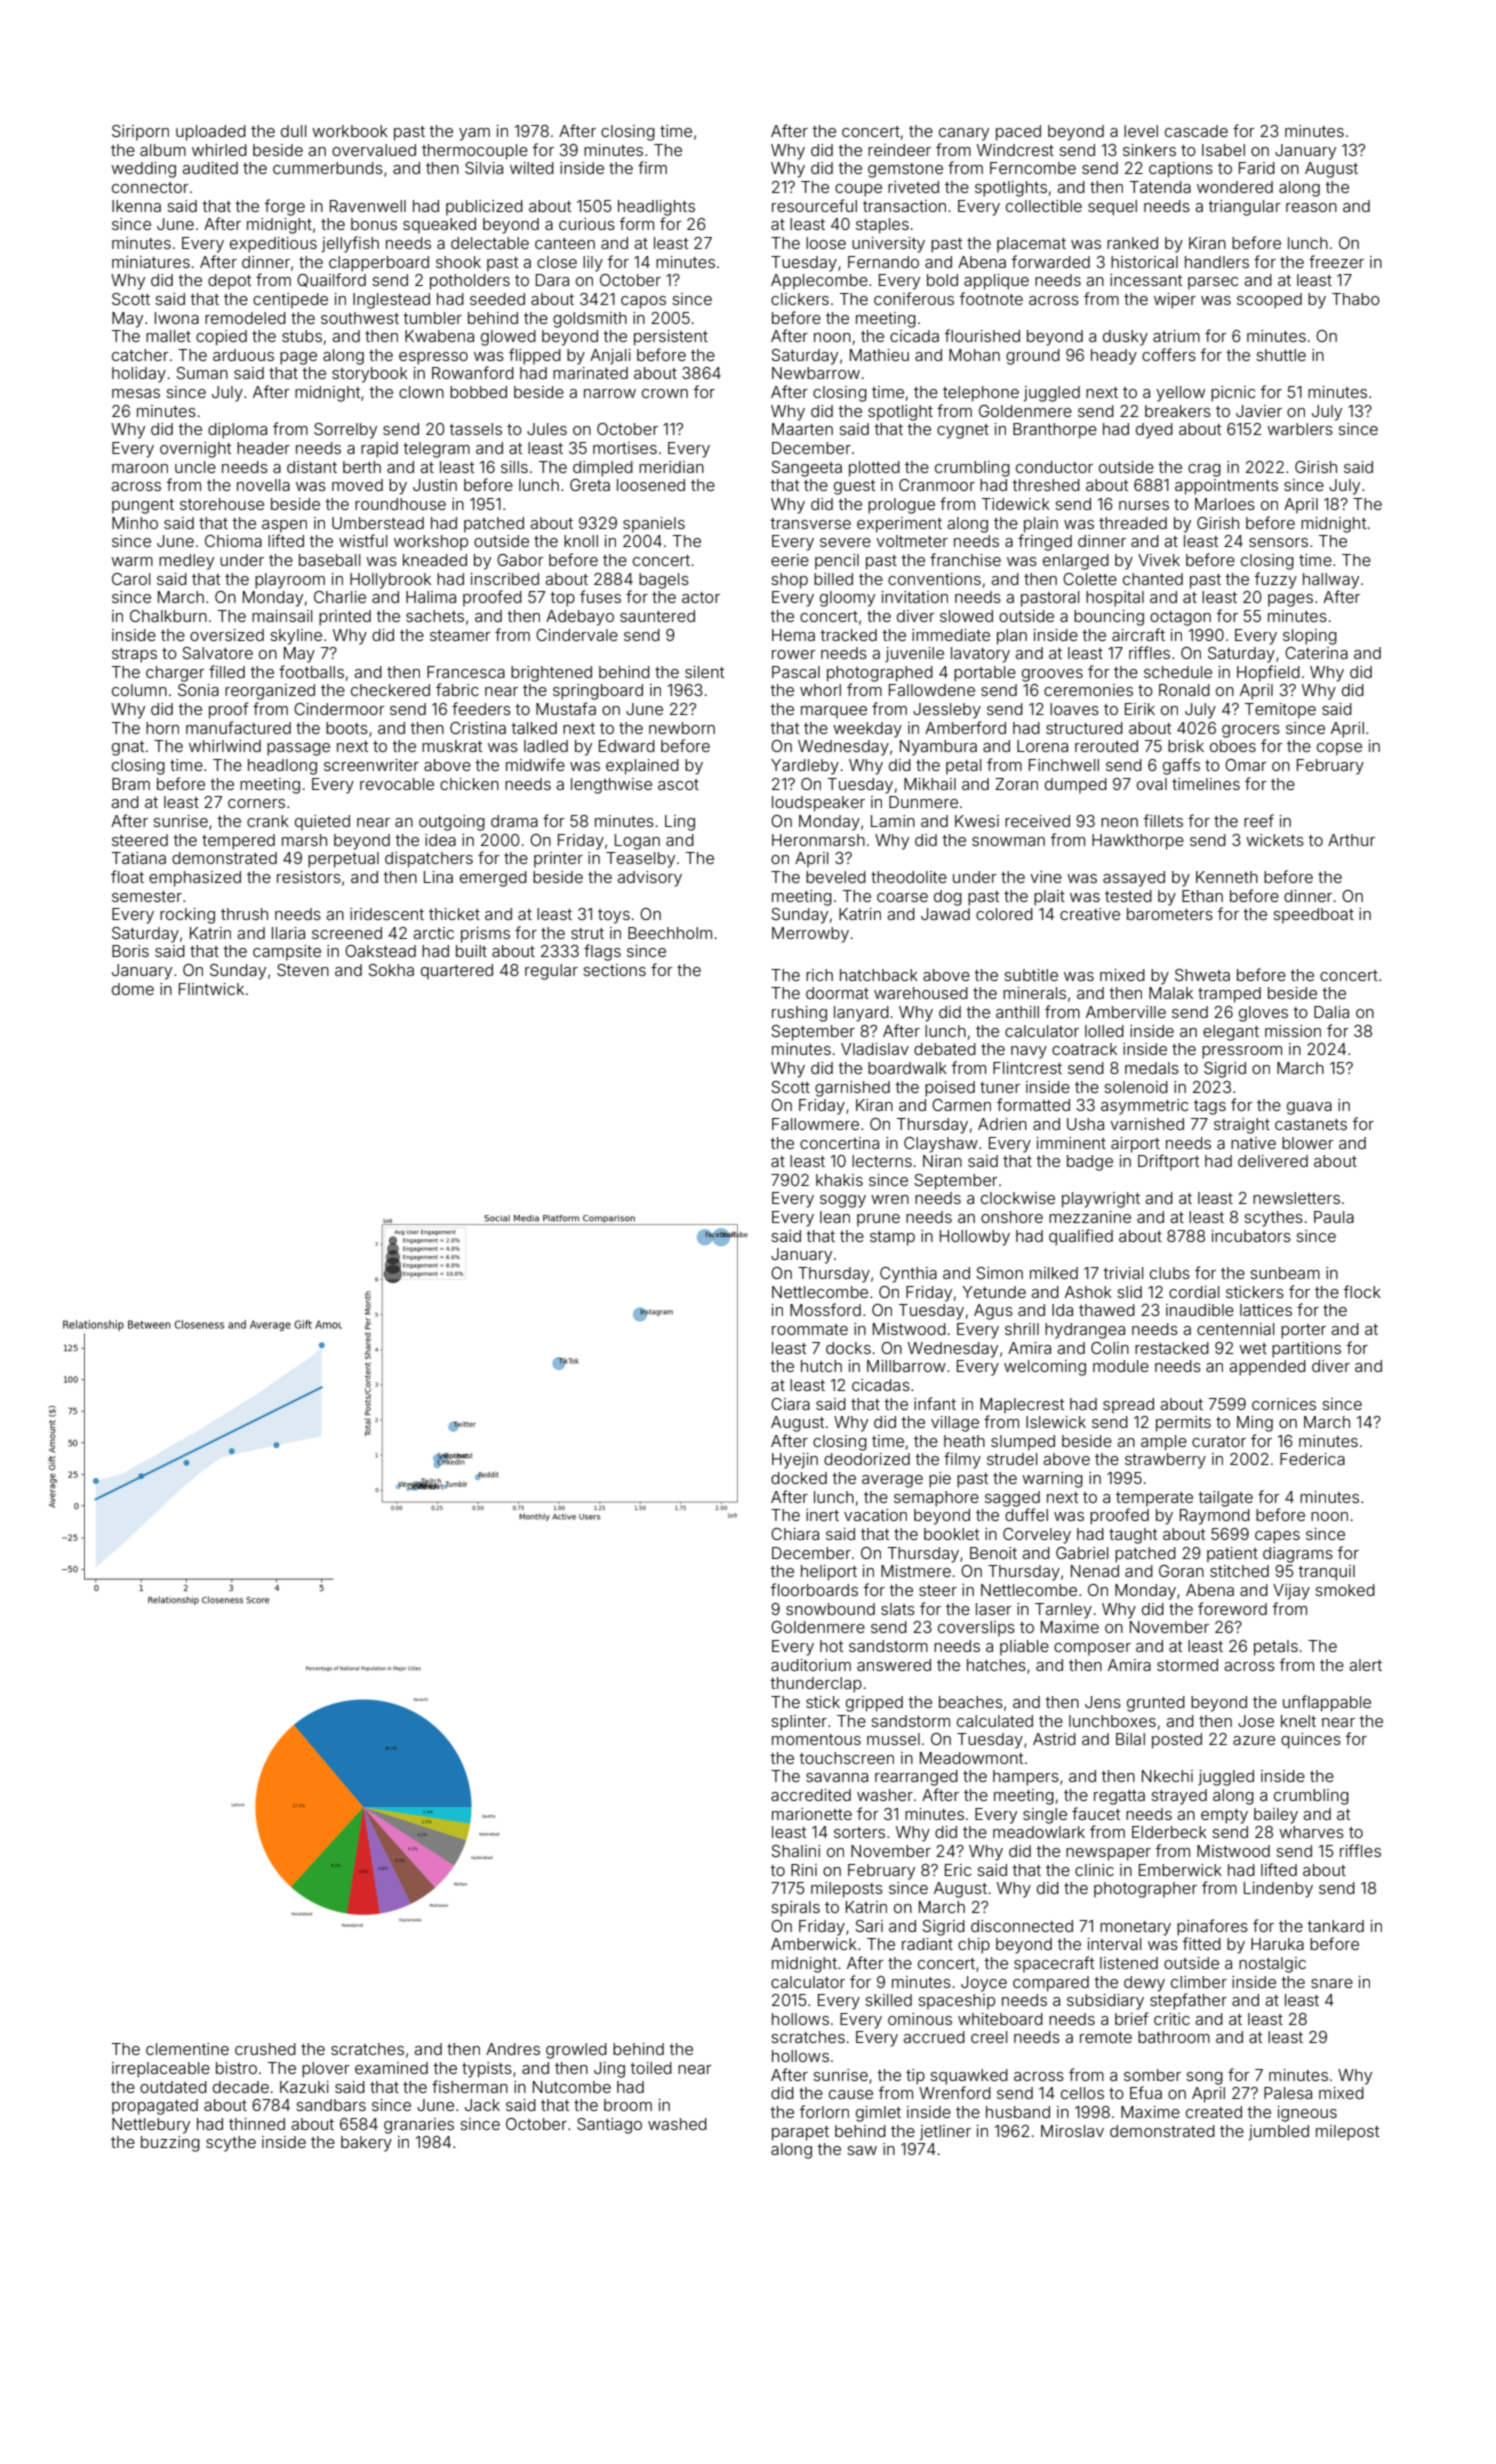 The width and height of the document is (1496, 2464). I want to click on tranquil, so click(1326, 1573).
